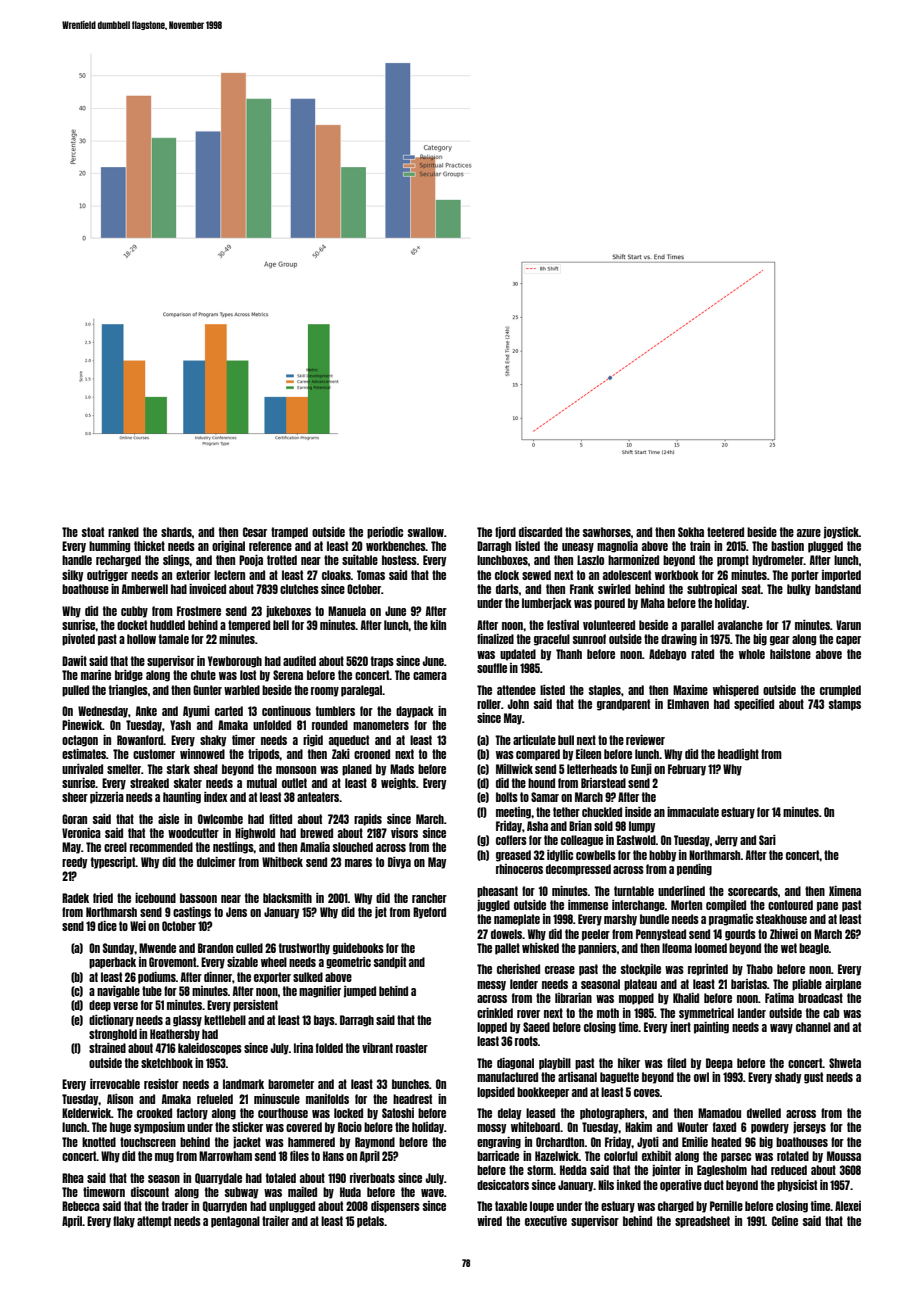 Image resolution: width=924 pixels, height=1308 pixels. I want to click on reduced, so click(789, 1170).
